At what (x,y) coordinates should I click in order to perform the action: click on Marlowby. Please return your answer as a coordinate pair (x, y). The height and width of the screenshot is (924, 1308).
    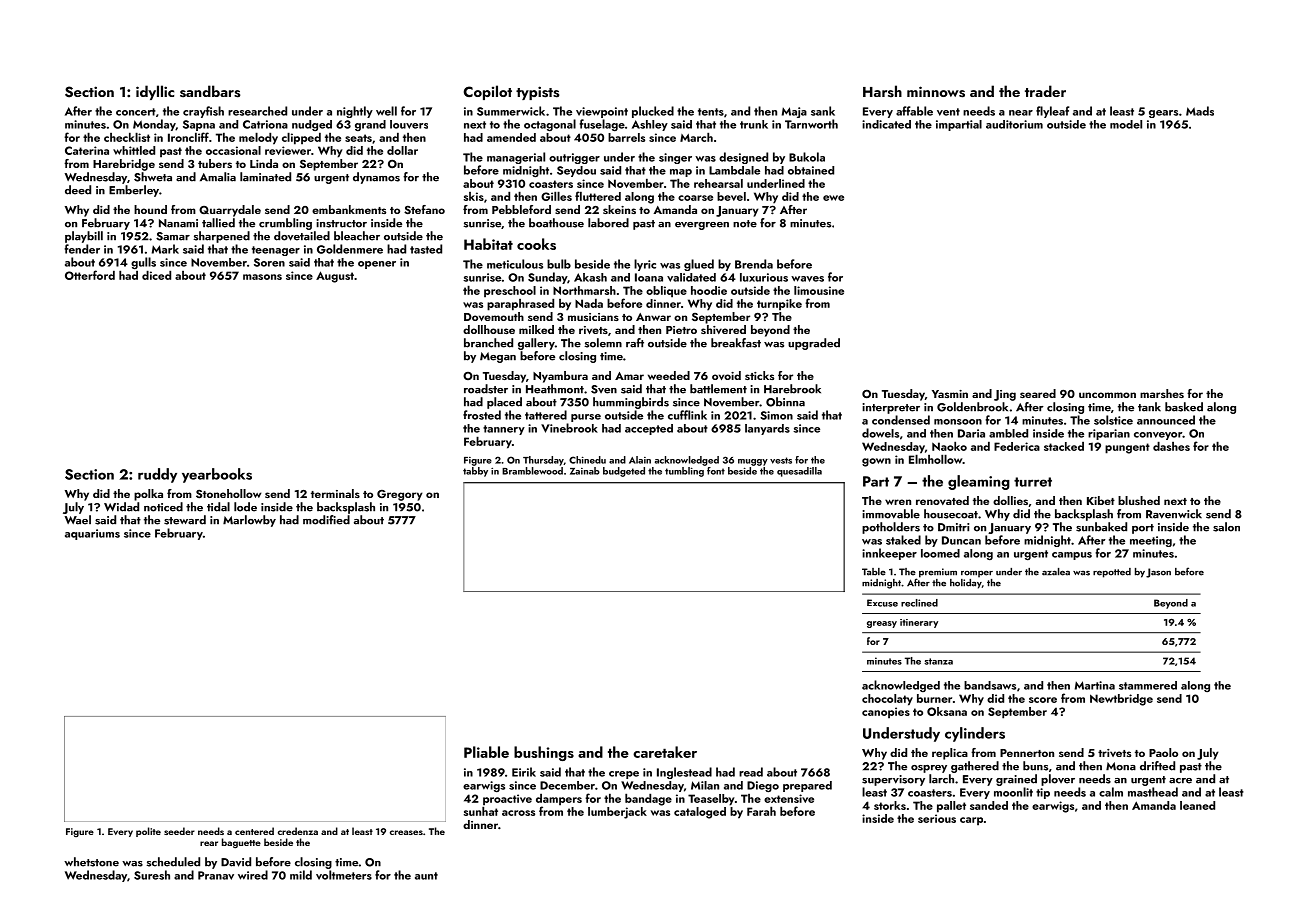
    Looking at the image, I should click on (249, 521).
